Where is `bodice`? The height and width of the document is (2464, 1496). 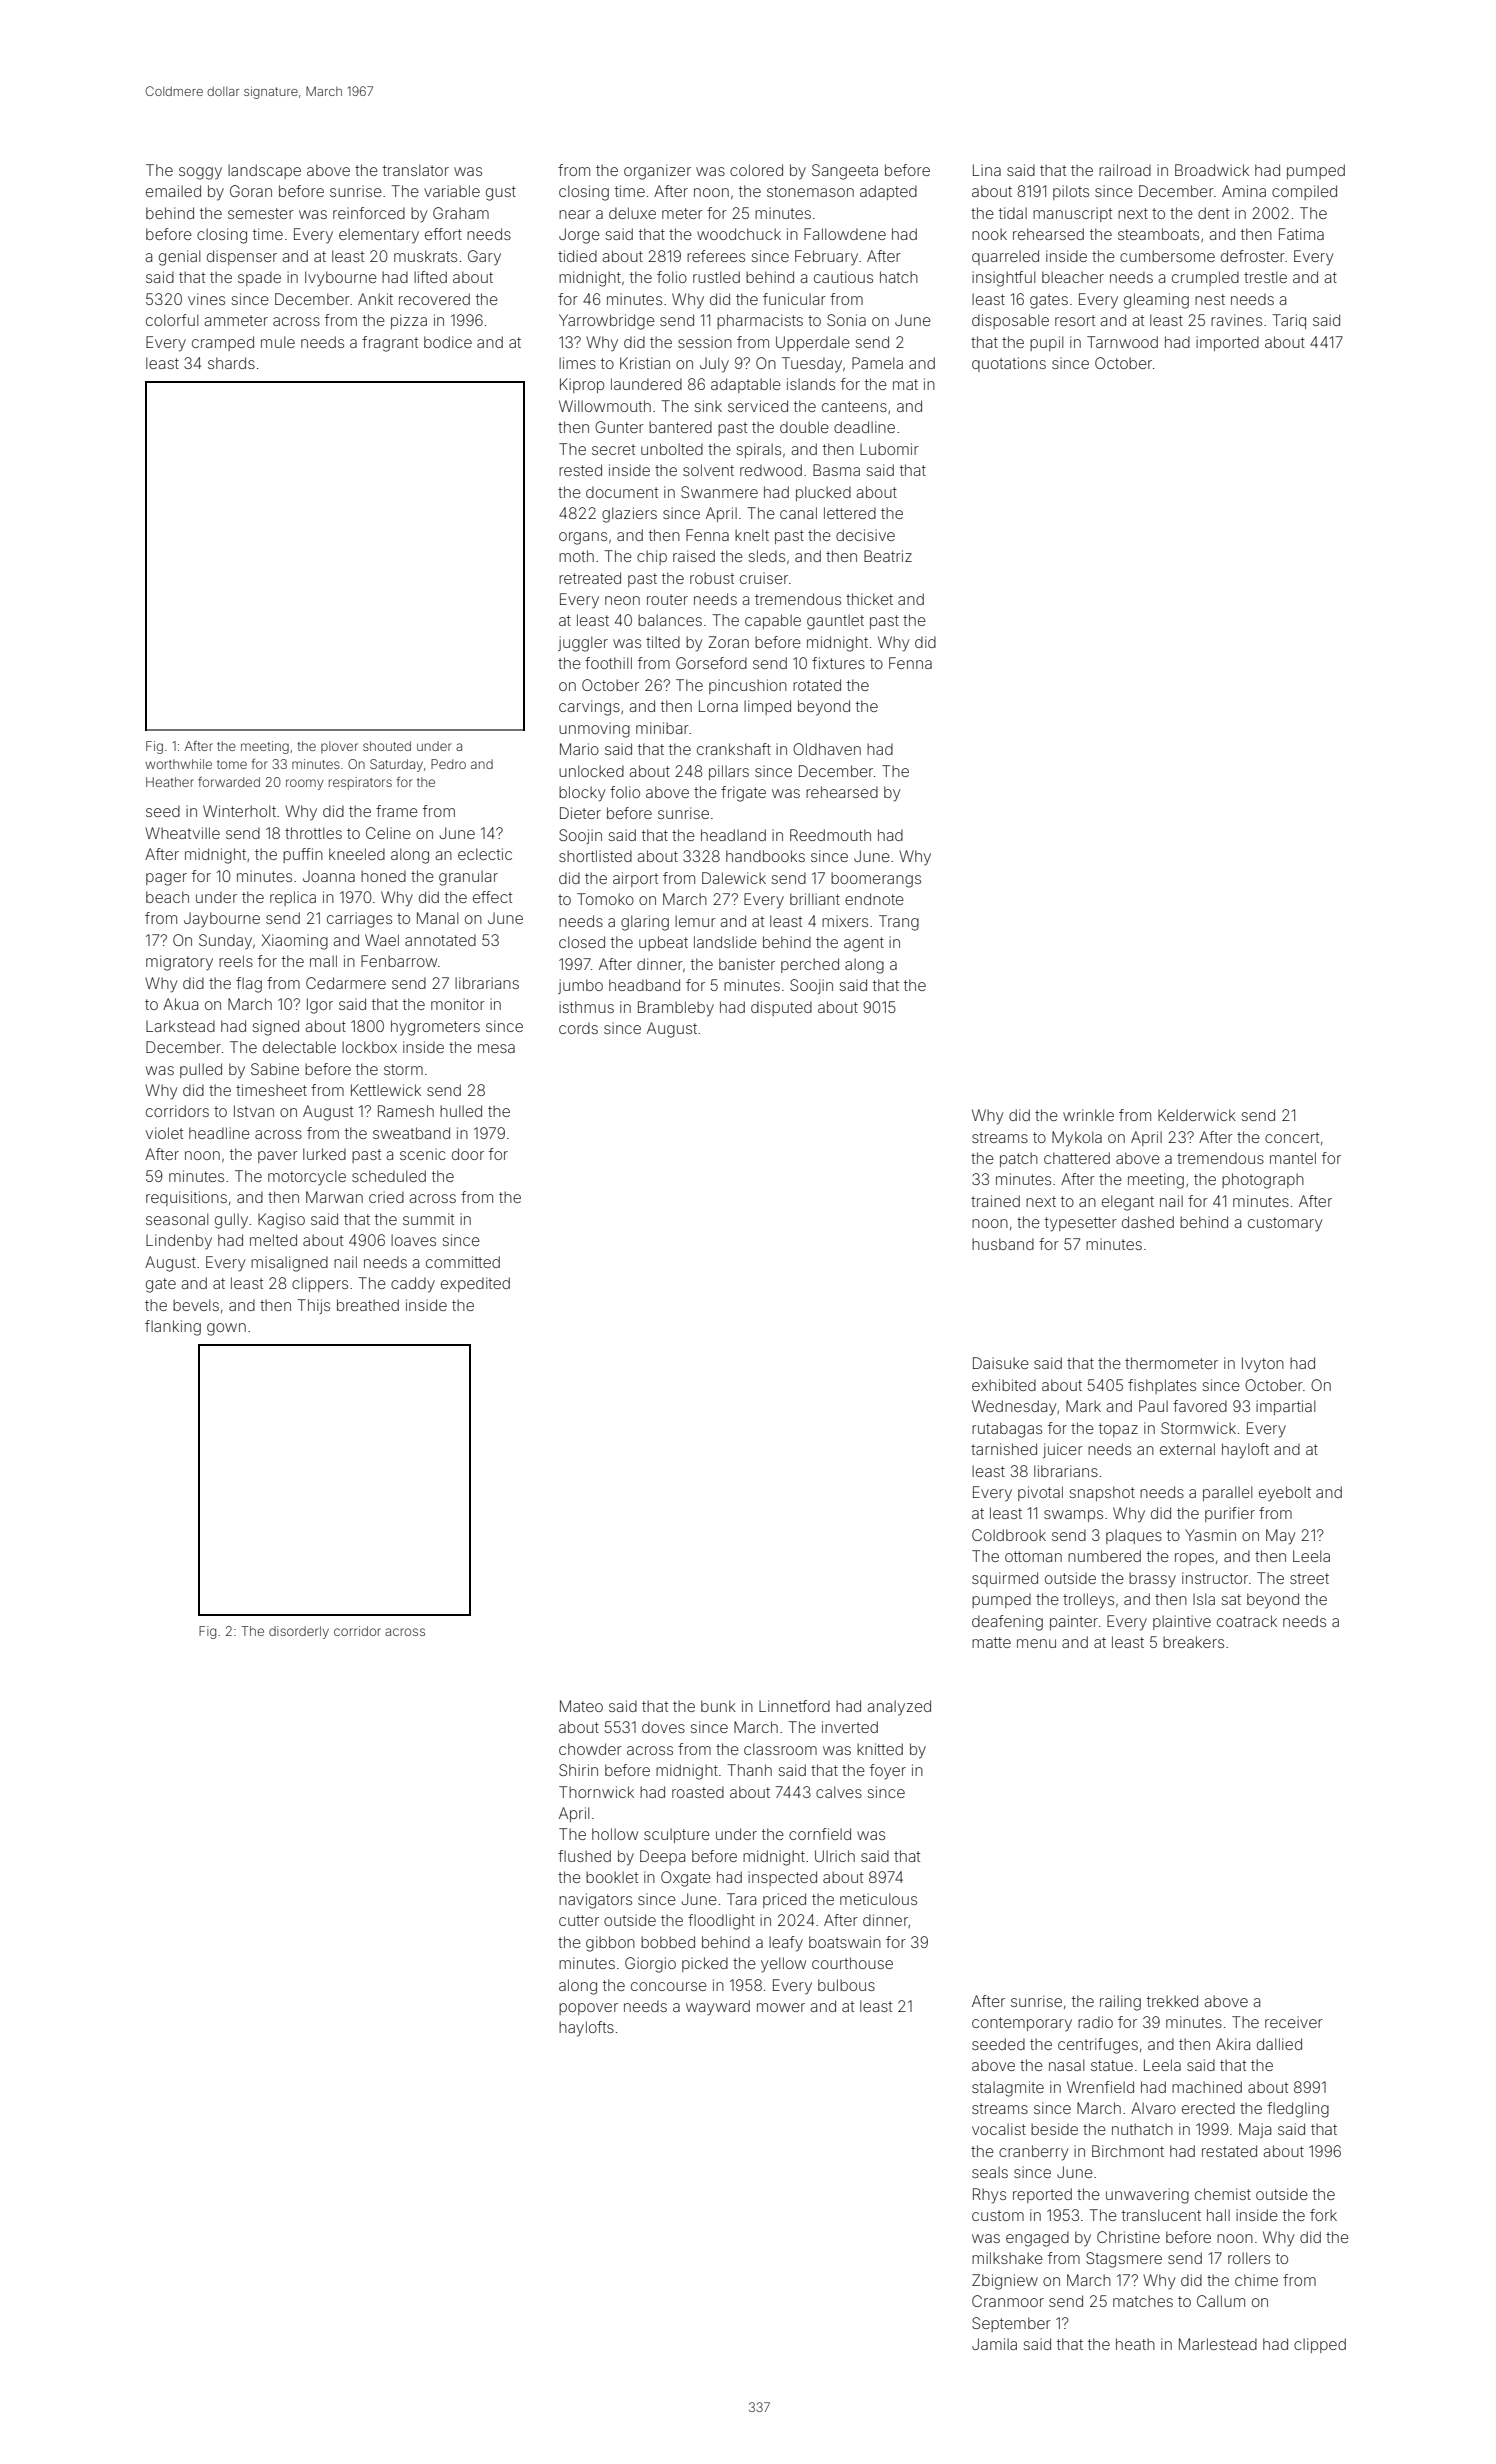
bodice is located at coordinates (448, 342).
